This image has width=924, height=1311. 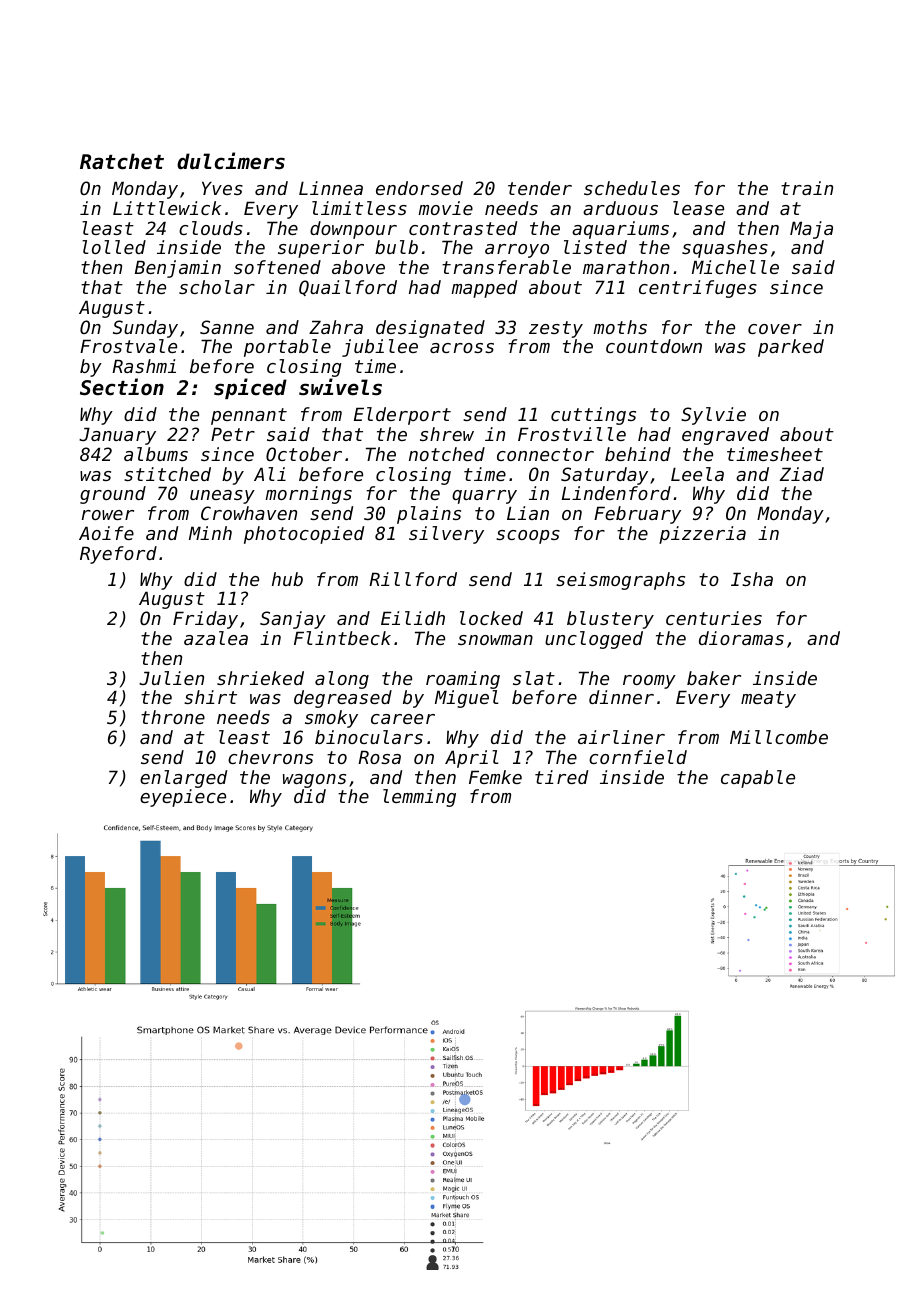 What do you see at coordinates (118, 555) in the image?
I see `Ryeford` at bounding box center [118, 555].
